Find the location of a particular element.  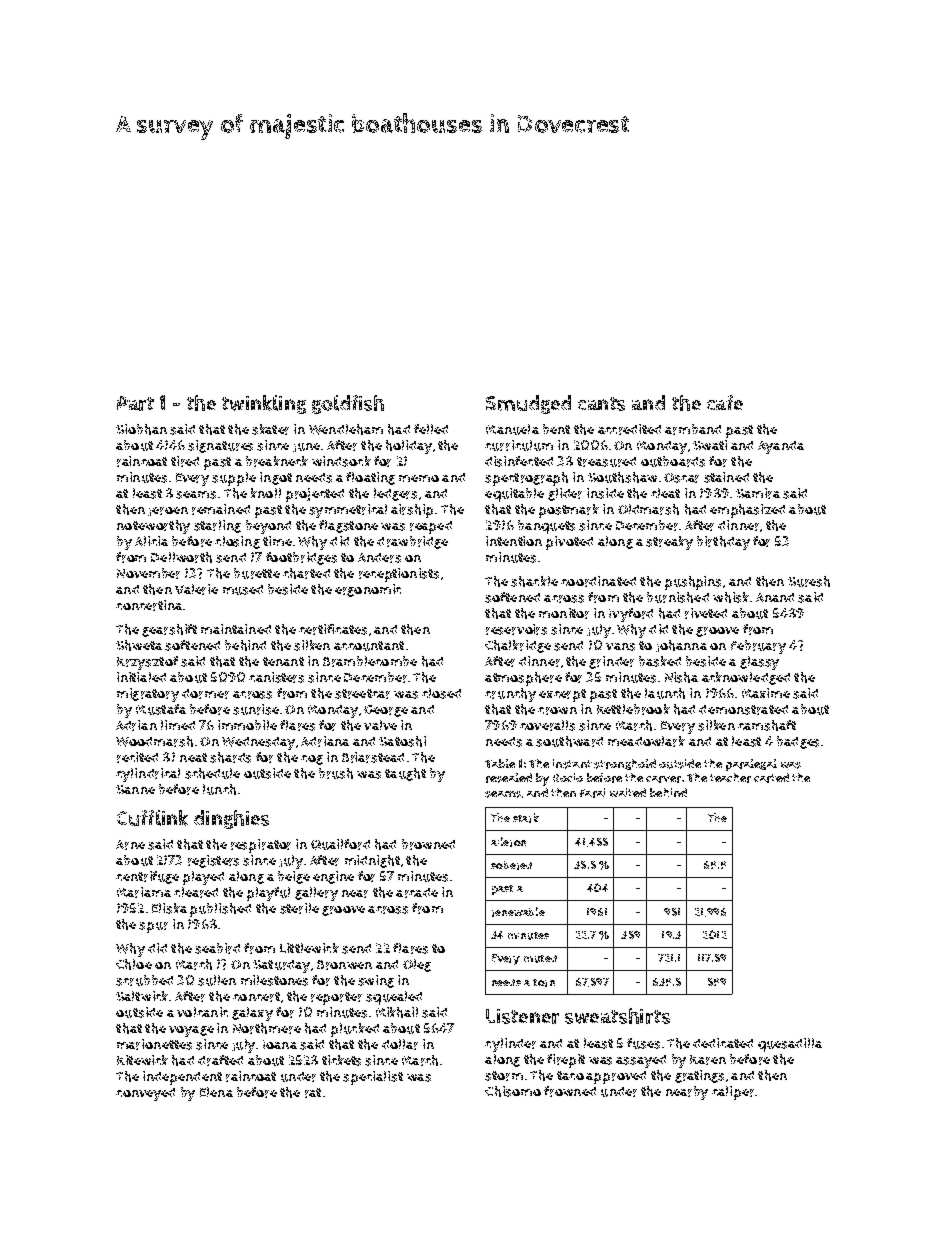

arcade is located at coordinates (417, 893).
